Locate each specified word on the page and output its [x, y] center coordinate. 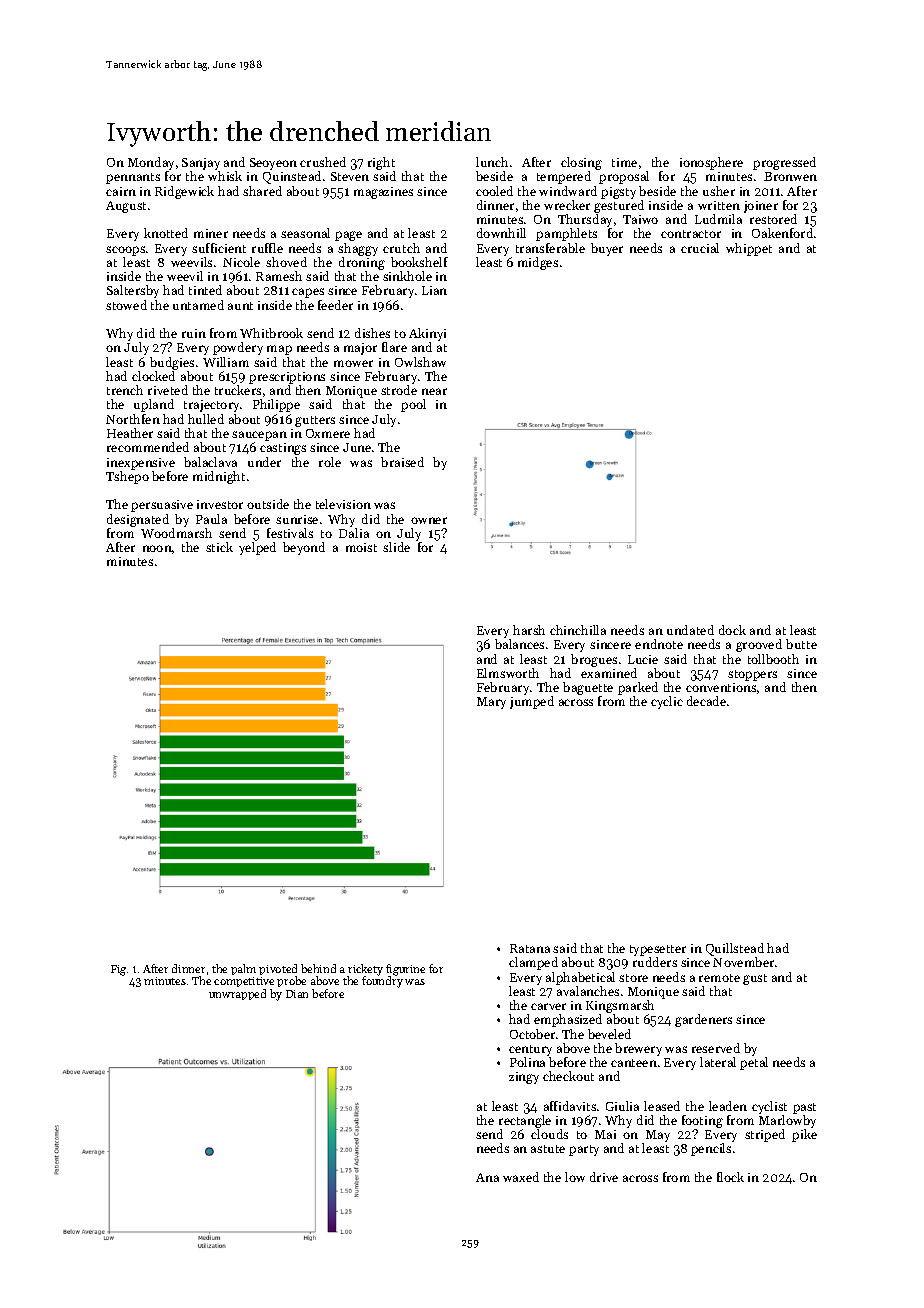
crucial [700, 248]
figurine [405, 970]
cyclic [667, 702]
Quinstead [292, 177]
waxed [521, 1177]
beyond [304, 548]
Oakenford [782, 233]
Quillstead [735, 949]
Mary [491, 703]
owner [429, 520]
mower [353, 363]
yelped [257, 548]
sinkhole [407, 276]
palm [243, 969]
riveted [168, 390]
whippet [749, 249]
